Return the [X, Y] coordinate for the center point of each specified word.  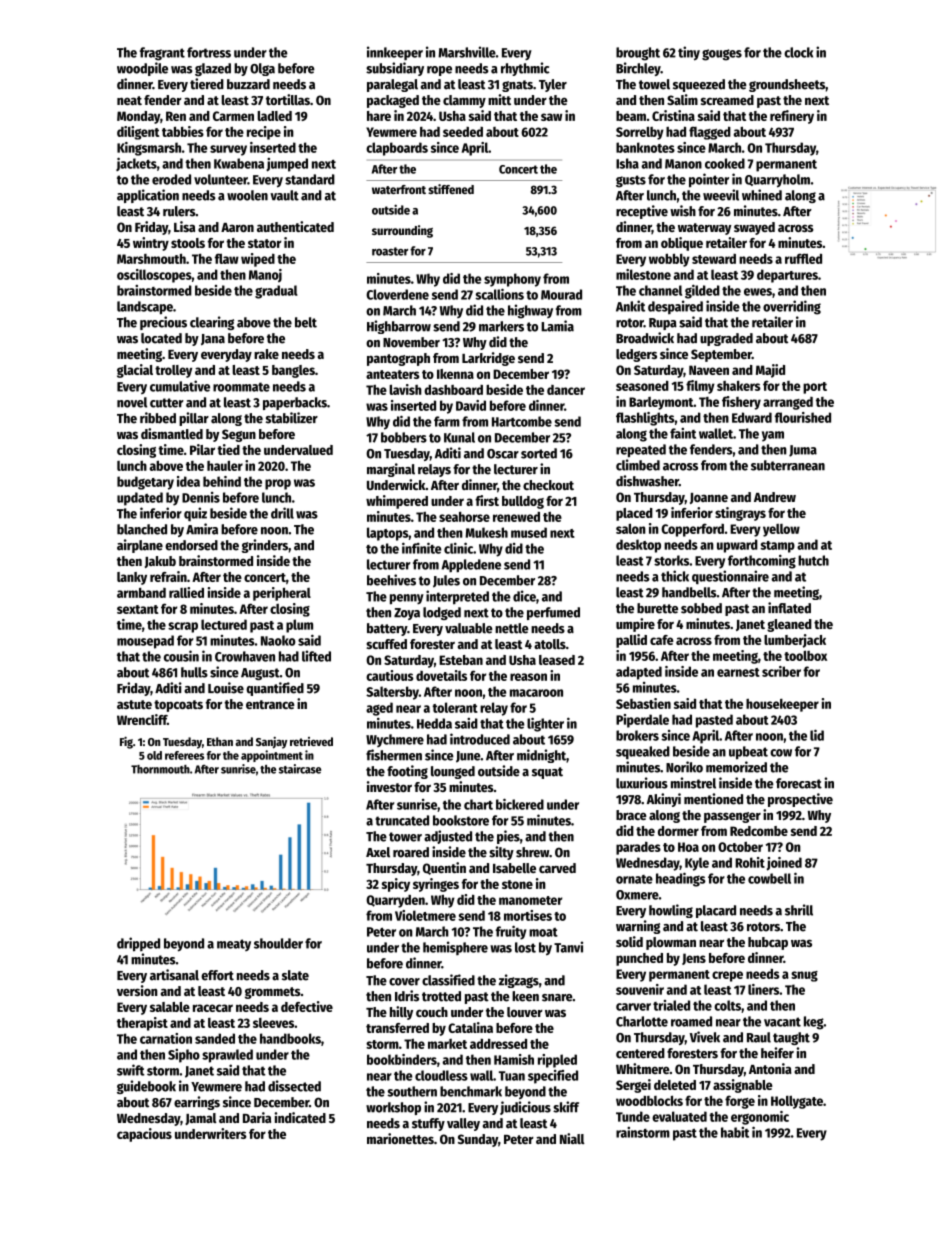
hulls [194, 672]
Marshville [467, 52]
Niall [572, 1138]
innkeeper [395, 53]
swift [131, 1070]
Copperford [692, 530]
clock [798, 52]
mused [529, 532]
